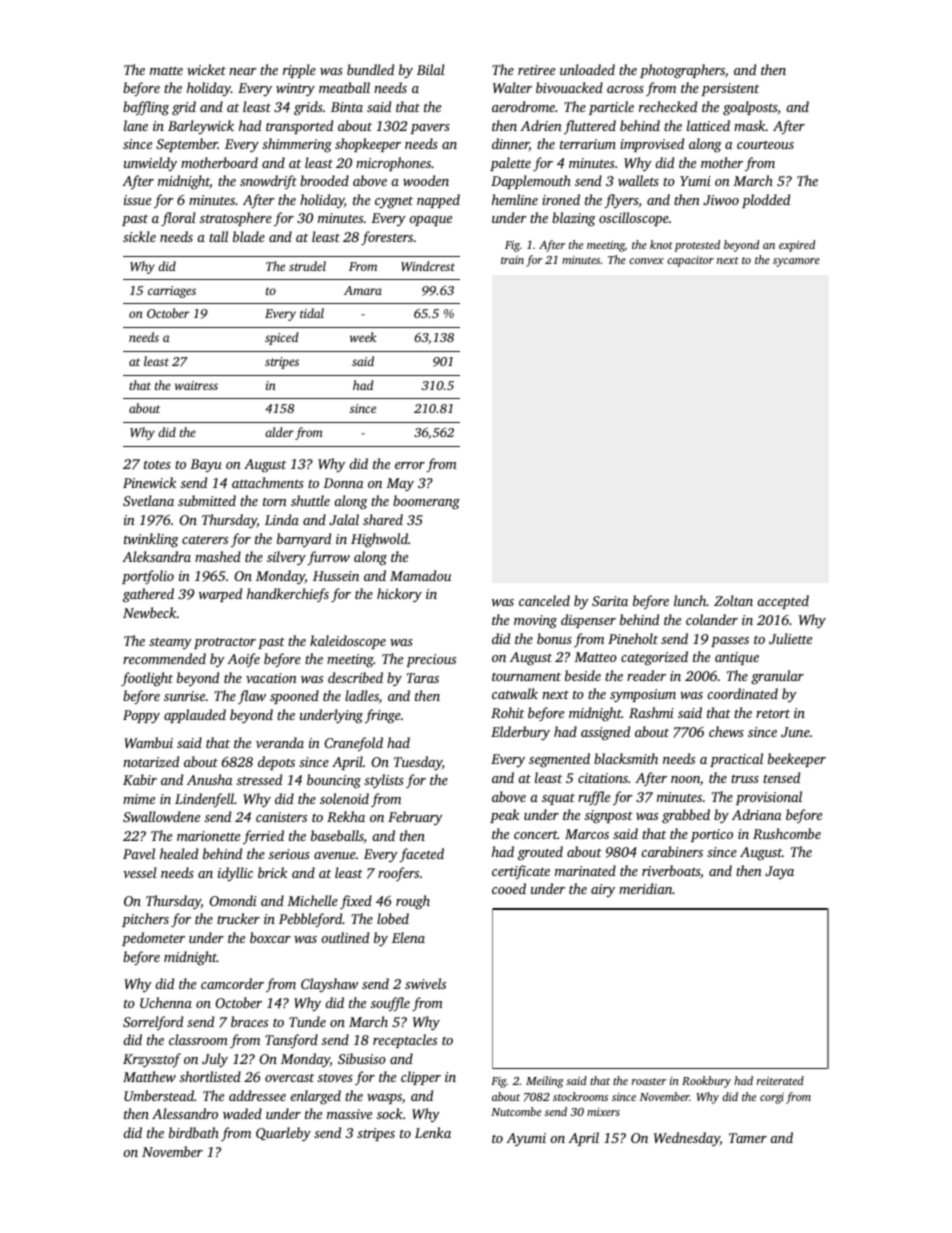 This page has width=952, height=1233. What do you see at coordinates (690, 600) in the page?
I see `lunch` at bounding box center [690, 600].
